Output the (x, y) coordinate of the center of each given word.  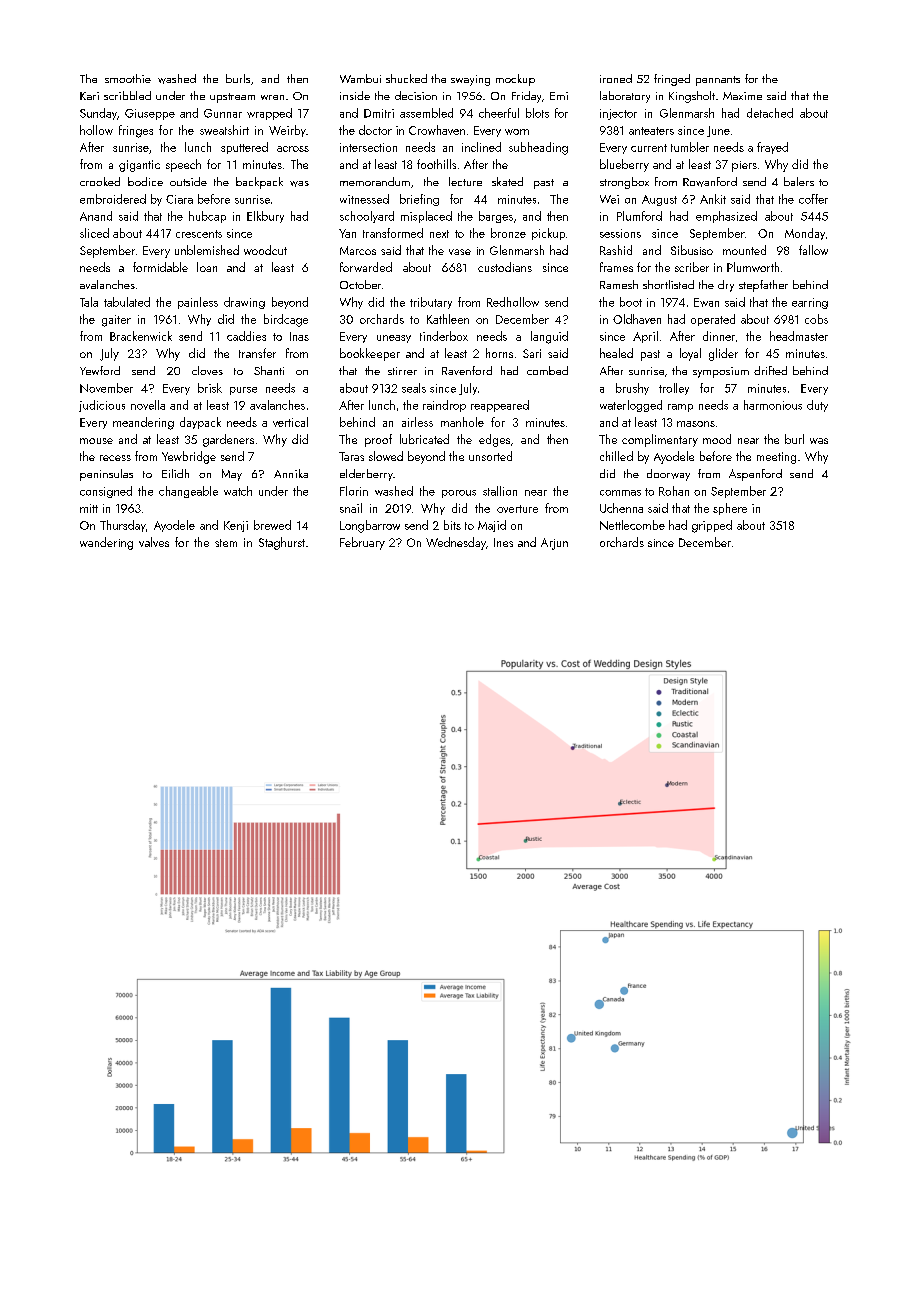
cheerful (499, 113)
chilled (616, 456)
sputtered (244, 148)
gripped (712, 526)
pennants (718, 81)
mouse (96, 441)
